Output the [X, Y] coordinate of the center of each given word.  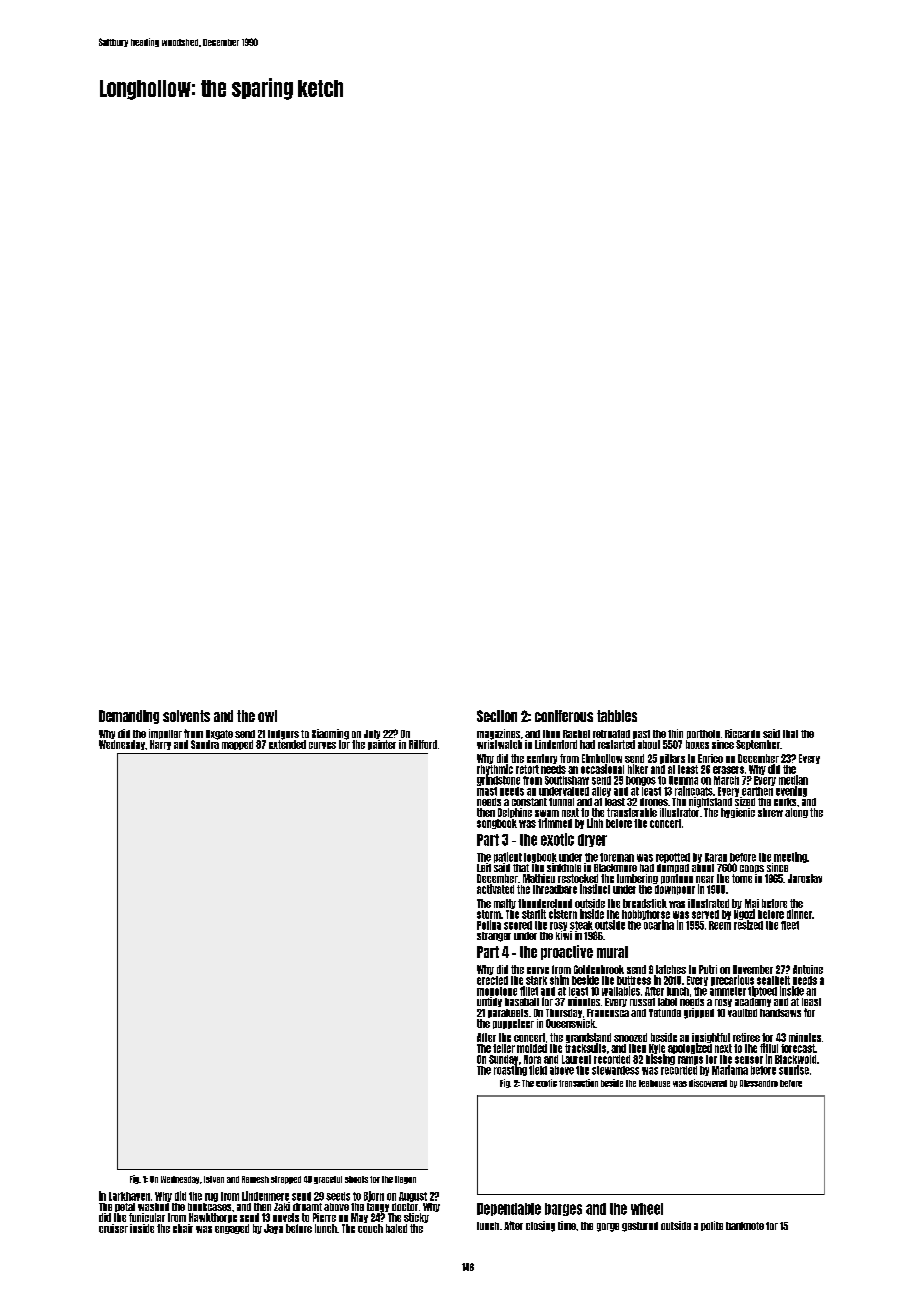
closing [540, 1226]
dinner [799, 914]
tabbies [617, 716]
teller [504, 1048]
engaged [232, 1229]
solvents [186, 716]
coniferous [564, 716]
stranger [494, 937]
